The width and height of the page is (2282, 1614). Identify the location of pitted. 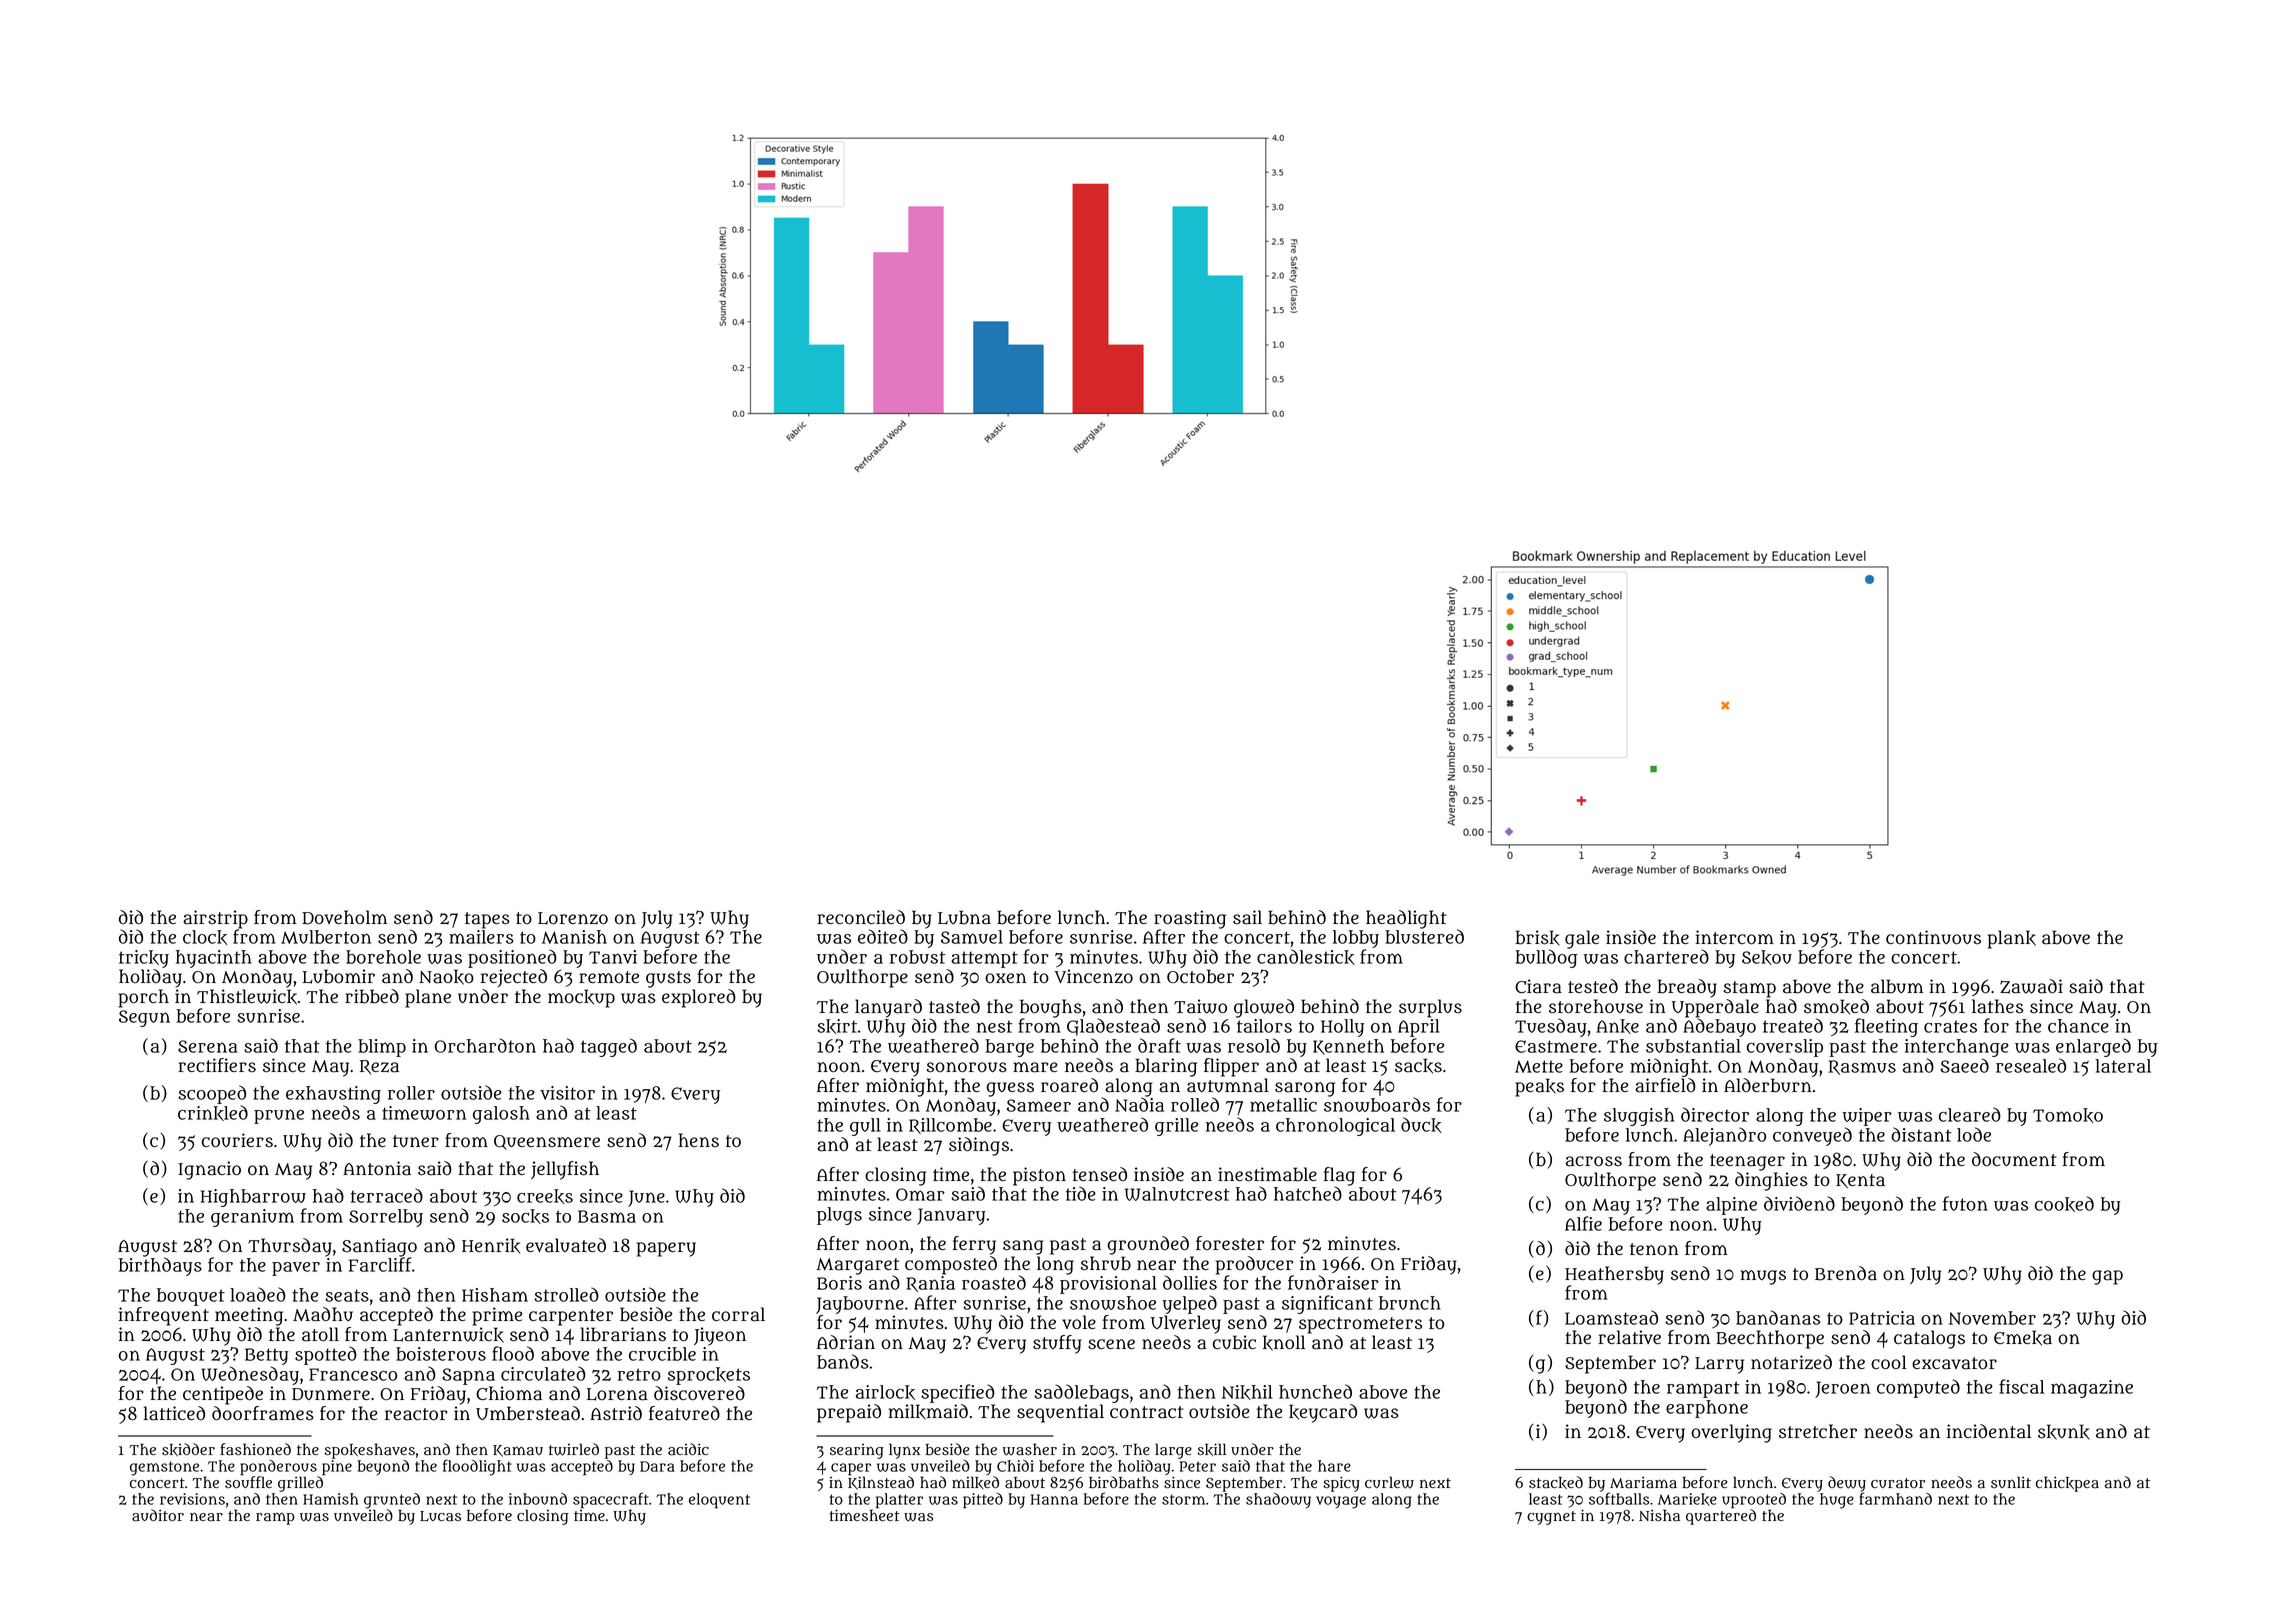
(983, 1501).
